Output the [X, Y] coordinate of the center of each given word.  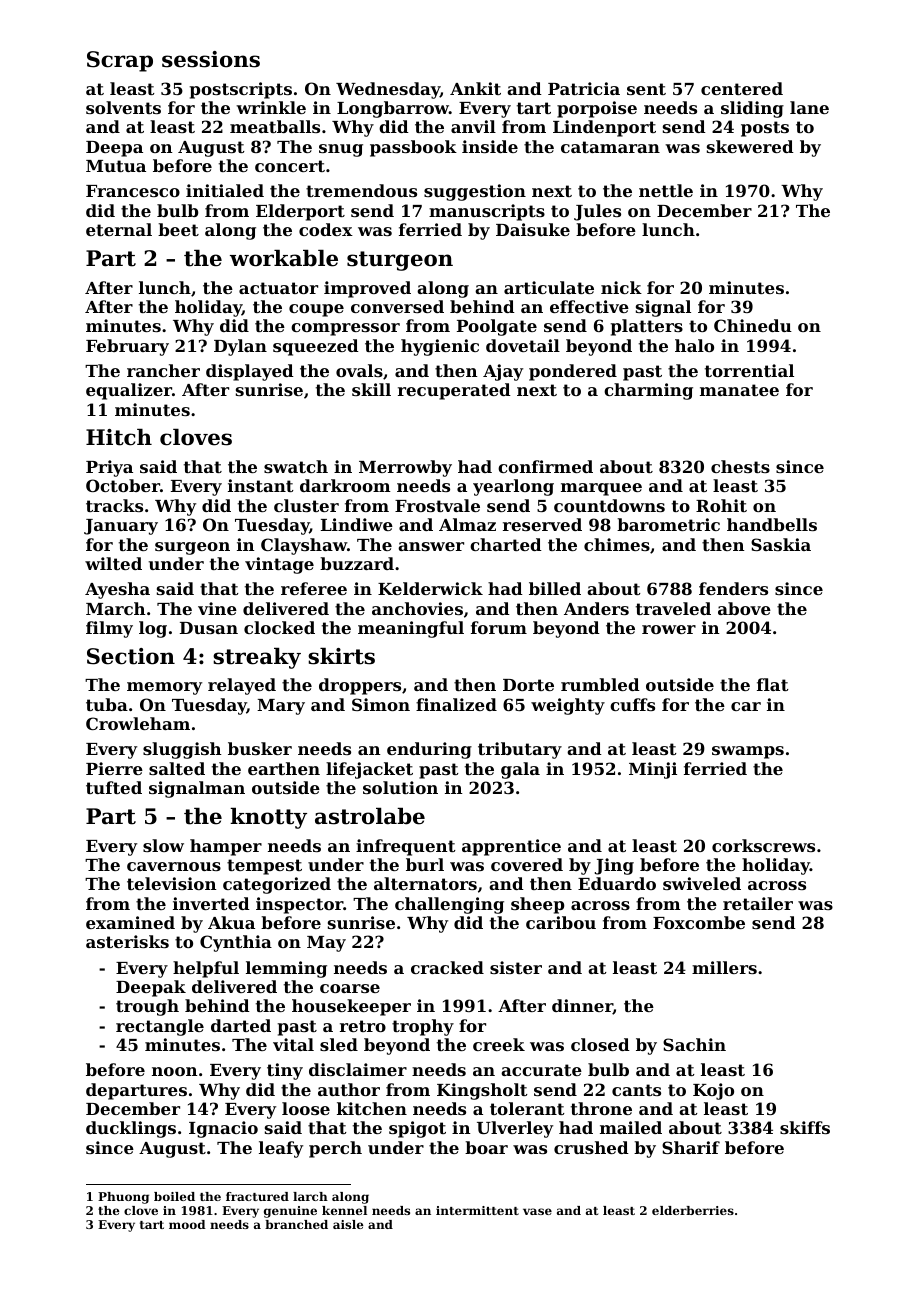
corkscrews [763, 845]
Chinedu [753, 325]
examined [130, 922]
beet [178, 229]
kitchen [372, 1108]
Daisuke [533, 229]
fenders [733, 588]
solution [400, 787]
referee [314, 588]
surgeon [192, 548]
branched [296, 1224]
